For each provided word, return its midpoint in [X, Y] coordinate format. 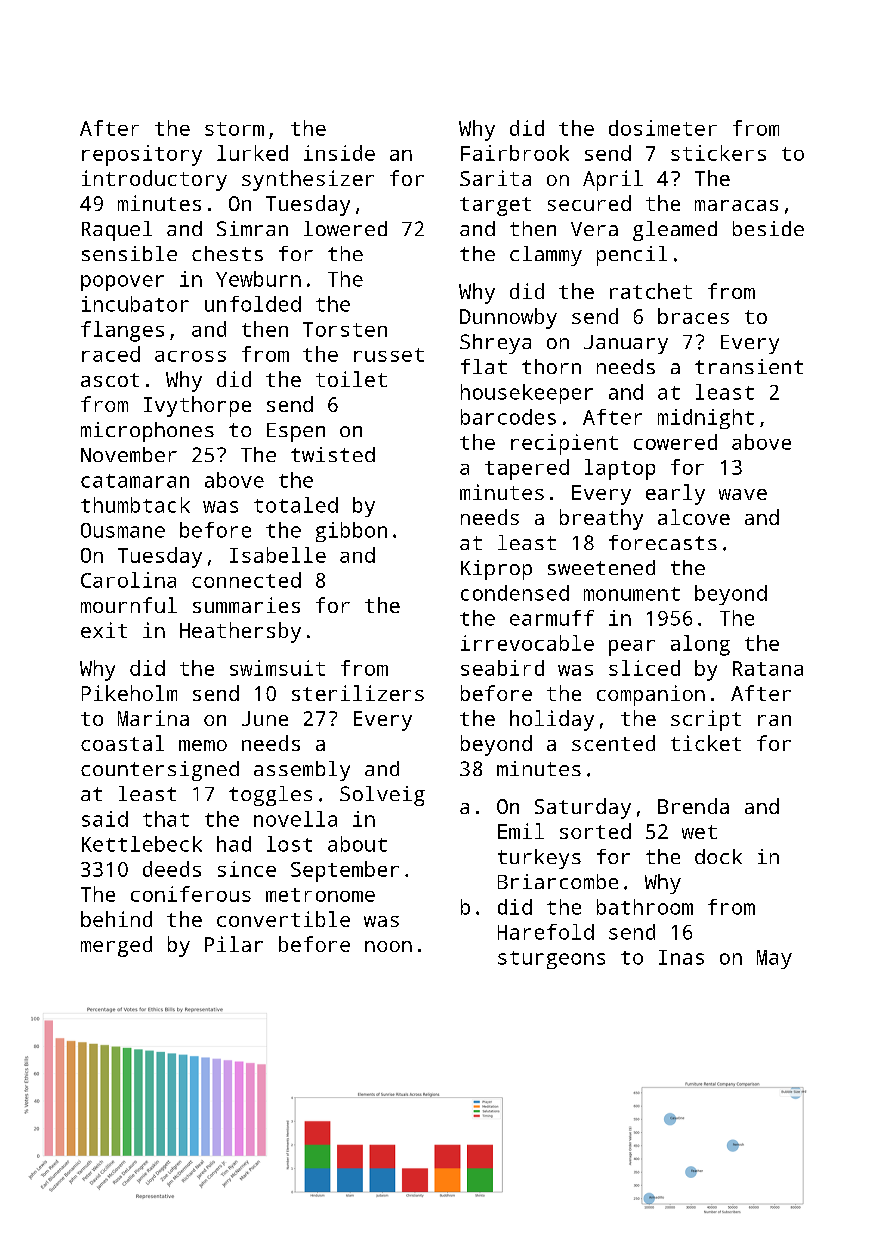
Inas [681, 957]
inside [339, 153]
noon [388, 946]
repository [142, 155]
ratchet [651, 291]
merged [116, 946]
